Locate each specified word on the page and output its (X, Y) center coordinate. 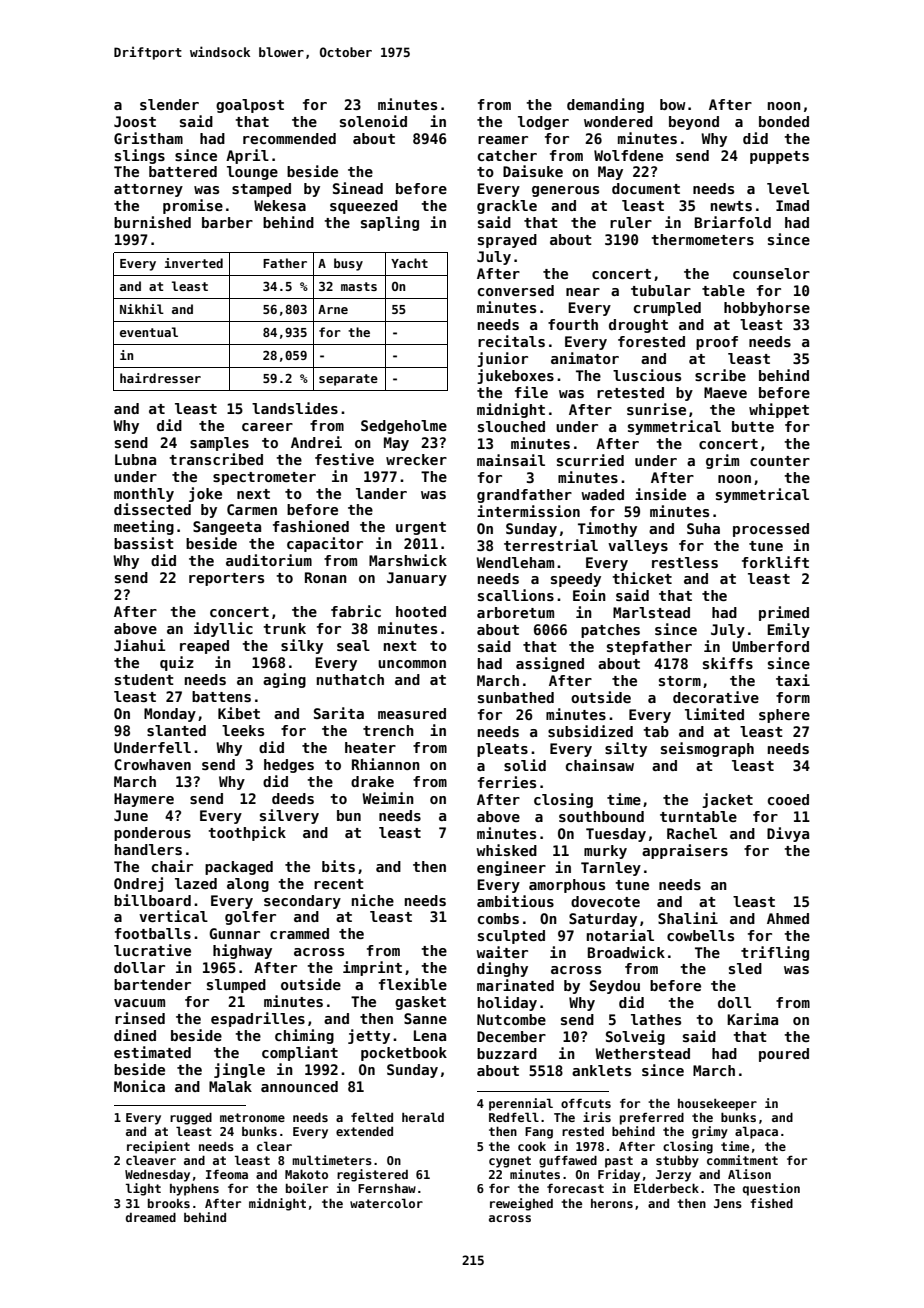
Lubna (135, 459)
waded (602, 494)
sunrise (656, 409)
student (144, 679)
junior (502, 359)
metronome (252, 1117)
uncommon (412, 664)
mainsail (511, 460)
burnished (152, 222)
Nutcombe (511, 1019)
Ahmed (788, 918)
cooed (788, 799)
